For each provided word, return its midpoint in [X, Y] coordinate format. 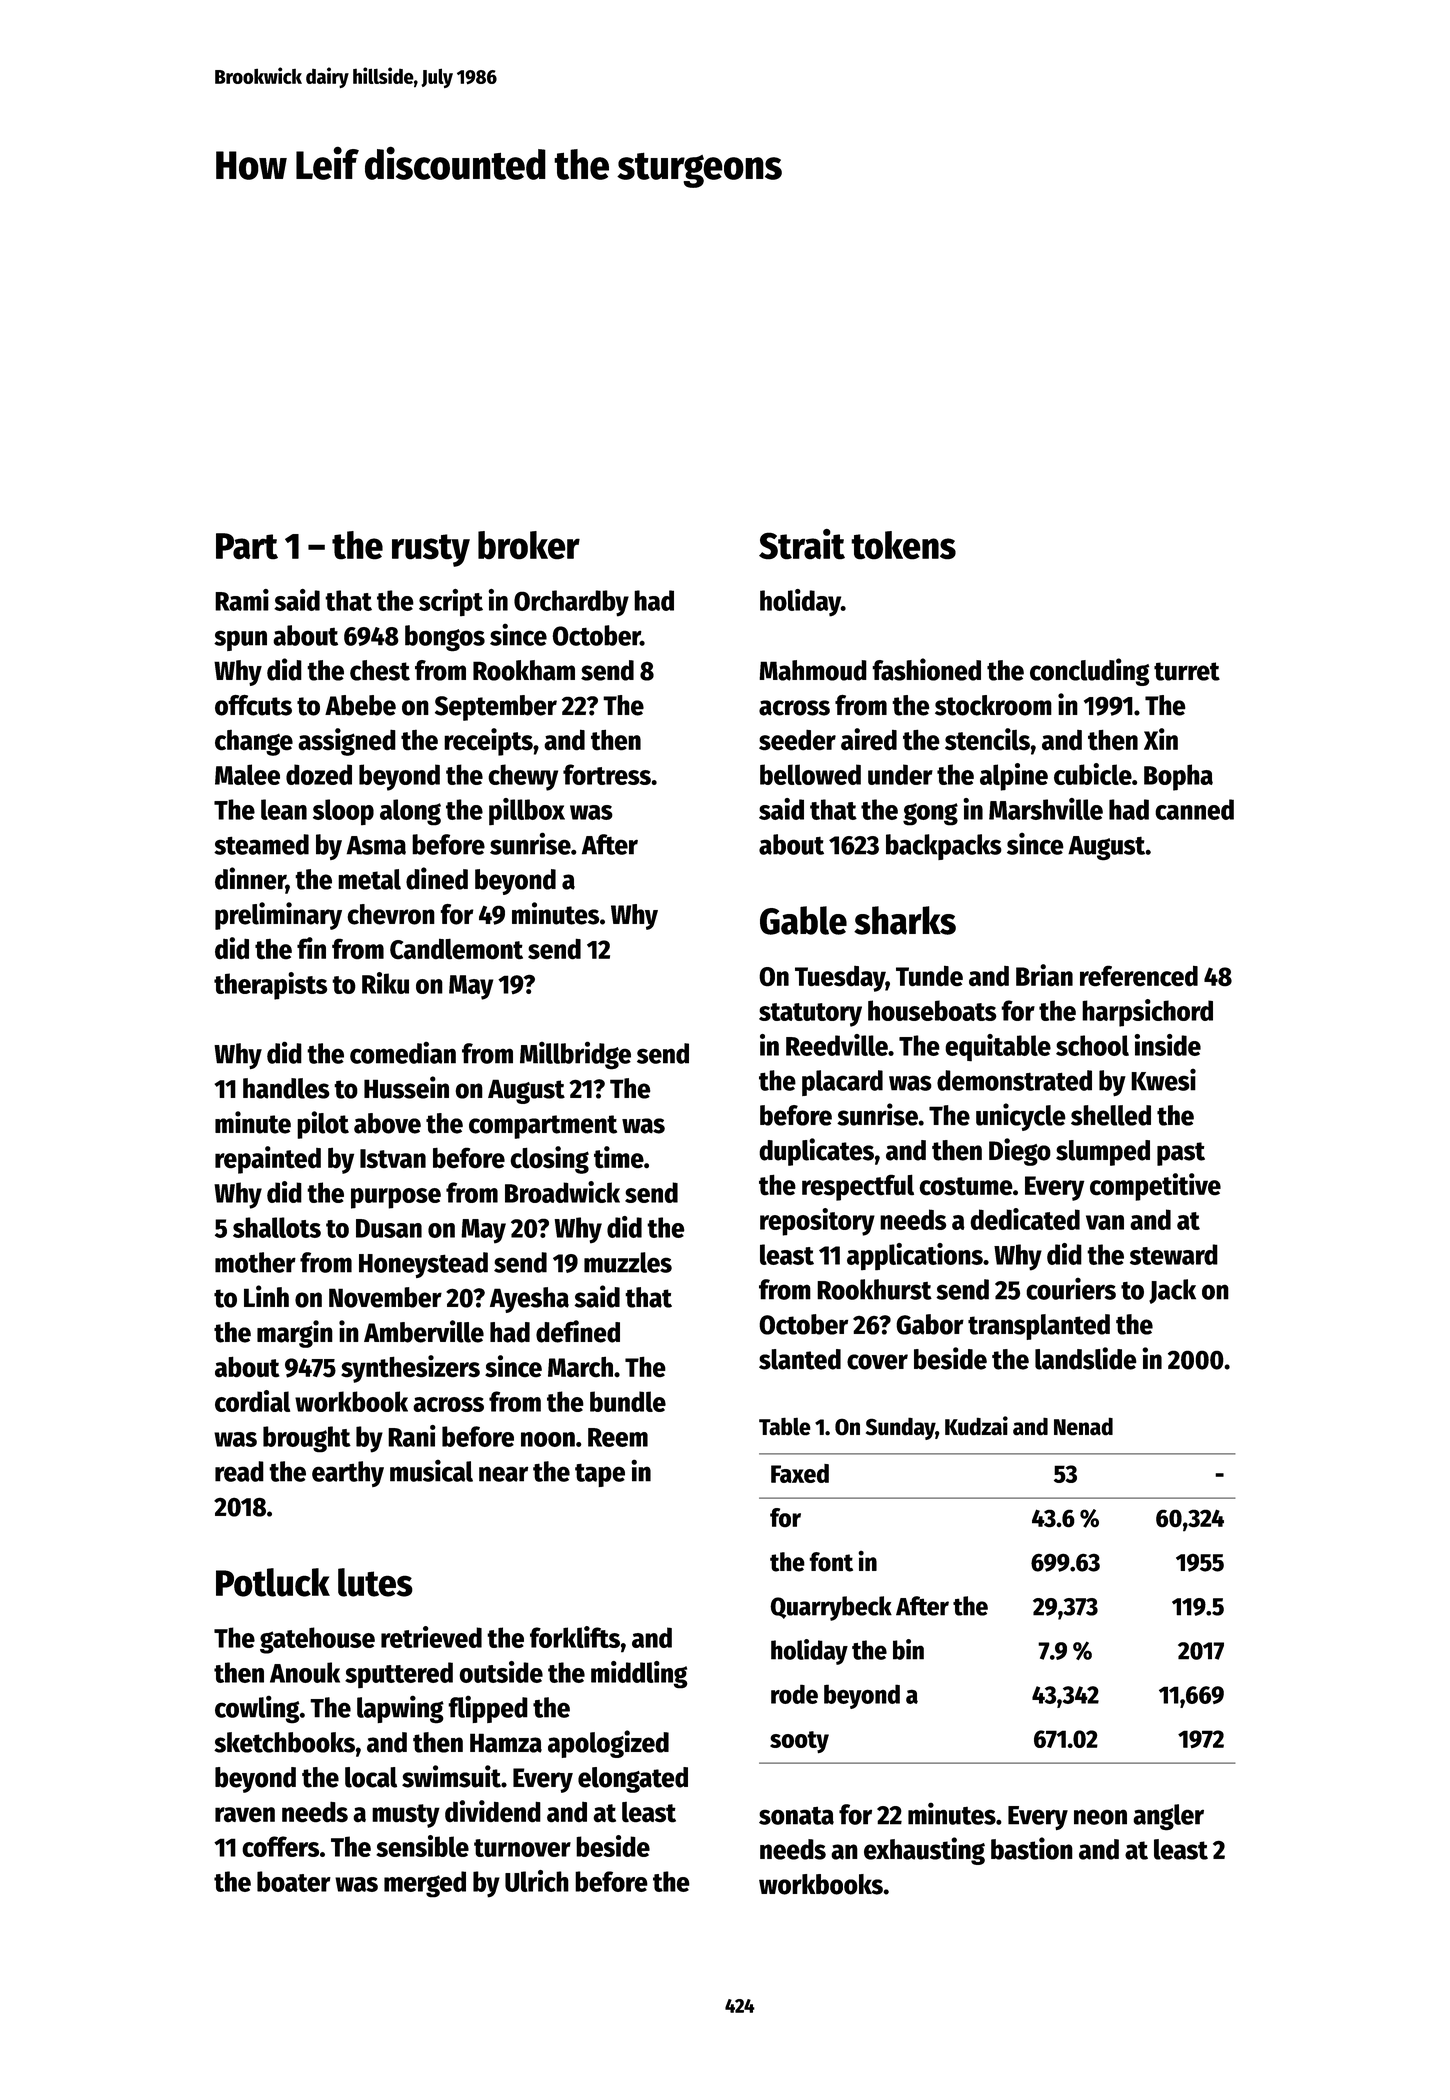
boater [294, 1881]
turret [1187, 671]
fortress [607, 774]
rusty [431, 550]
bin [908, 1649]
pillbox [527, 812]
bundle [628, 1401]
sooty [799, 1742]
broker [529, 545]
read [239, 1471]
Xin [1161, 739]
